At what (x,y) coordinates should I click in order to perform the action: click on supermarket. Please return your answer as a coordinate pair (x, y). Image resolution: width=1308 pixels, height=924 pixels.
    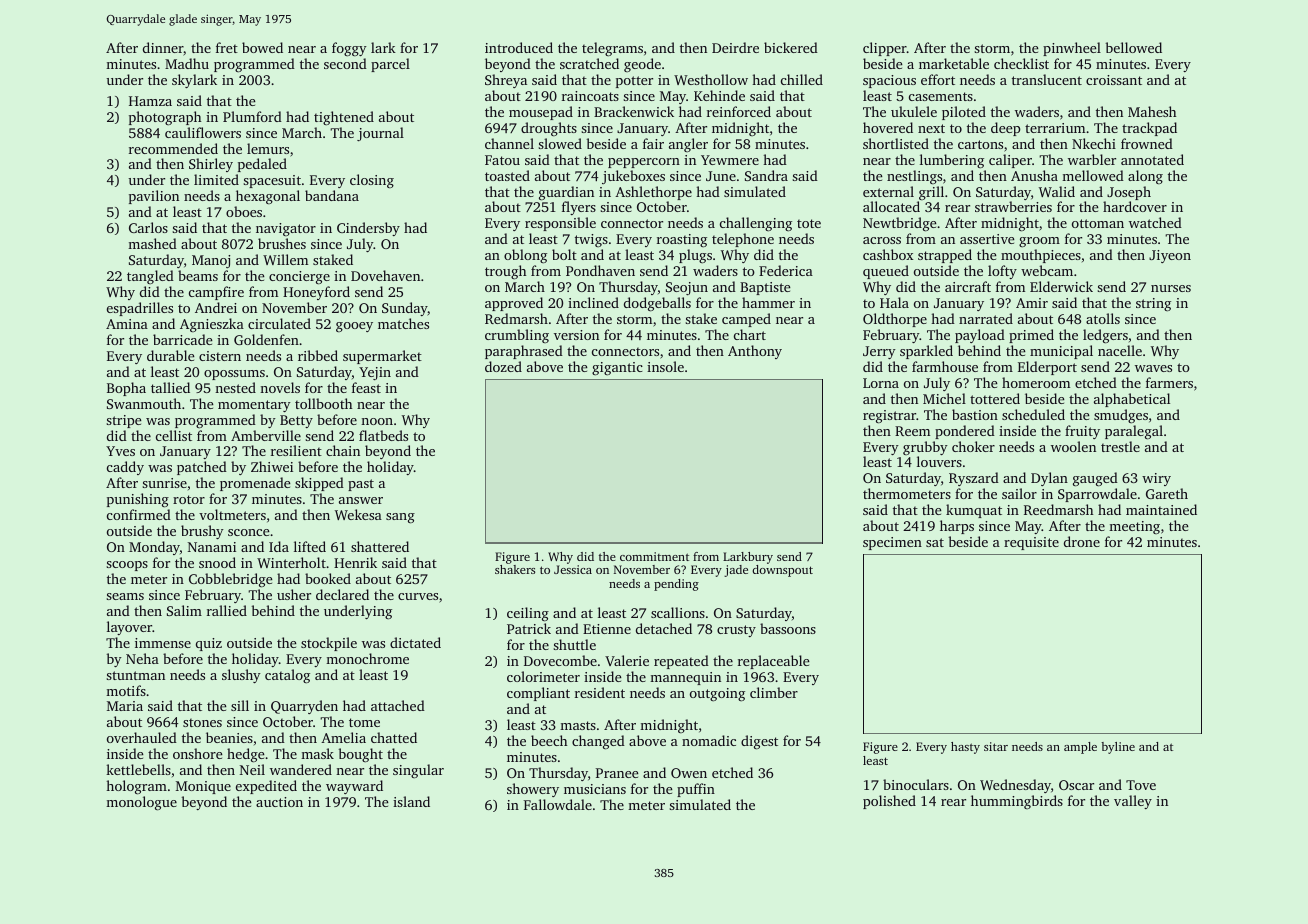
    Looking at the image, I should click on (382, 357).
